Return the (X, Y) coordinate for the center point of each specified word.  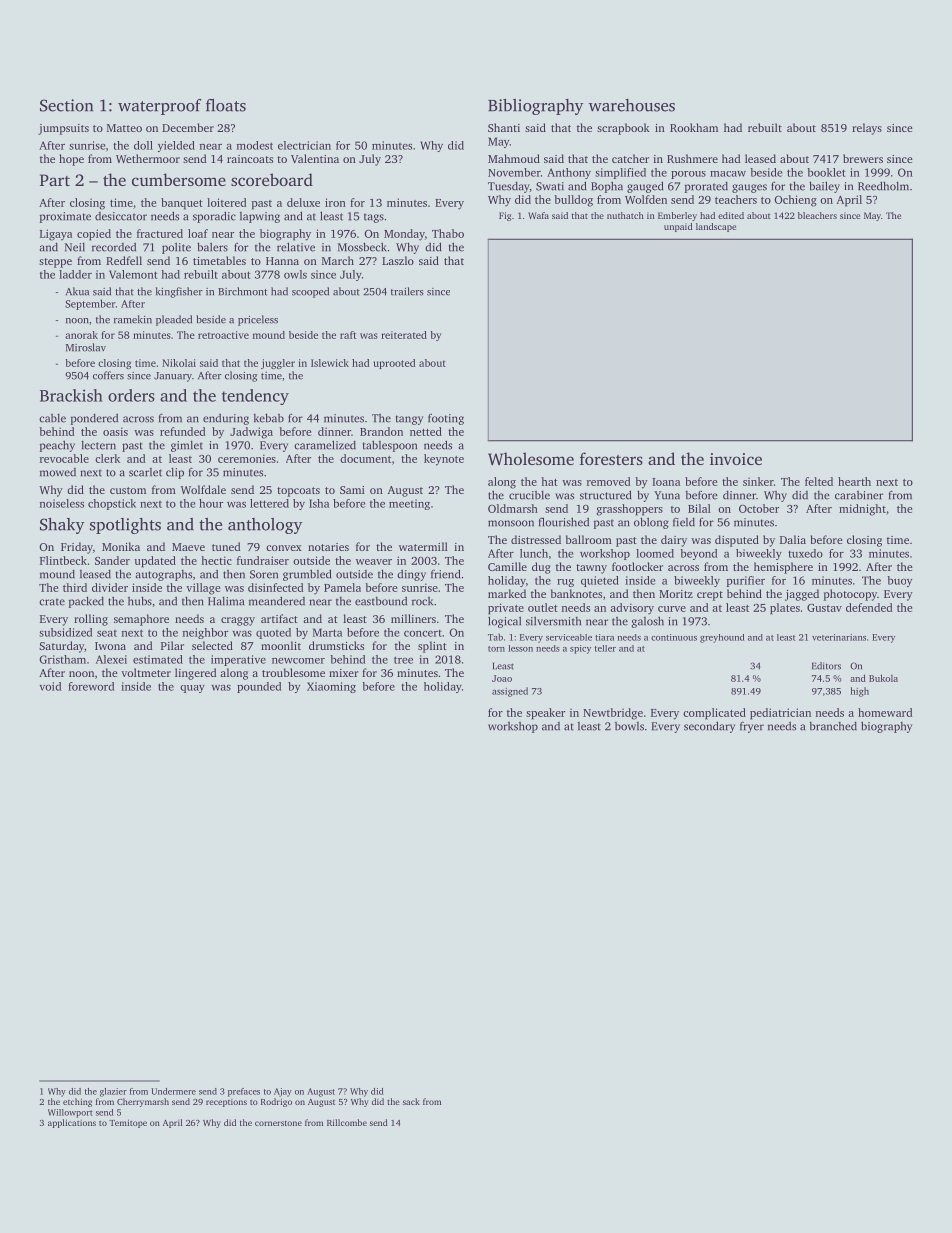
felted (819, 481)
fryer (752, 727)
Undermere (173, 1091)
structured (605, 495)
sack (411, 1101)
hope (71, 160)
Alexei (111, 659)
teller (605, 648)
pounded (259, 687)
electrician (304, 145)
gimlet (187, 446)
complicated (714, 714)
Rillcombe (347, 1122)
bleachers (817, 215)
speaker (545, 714)
